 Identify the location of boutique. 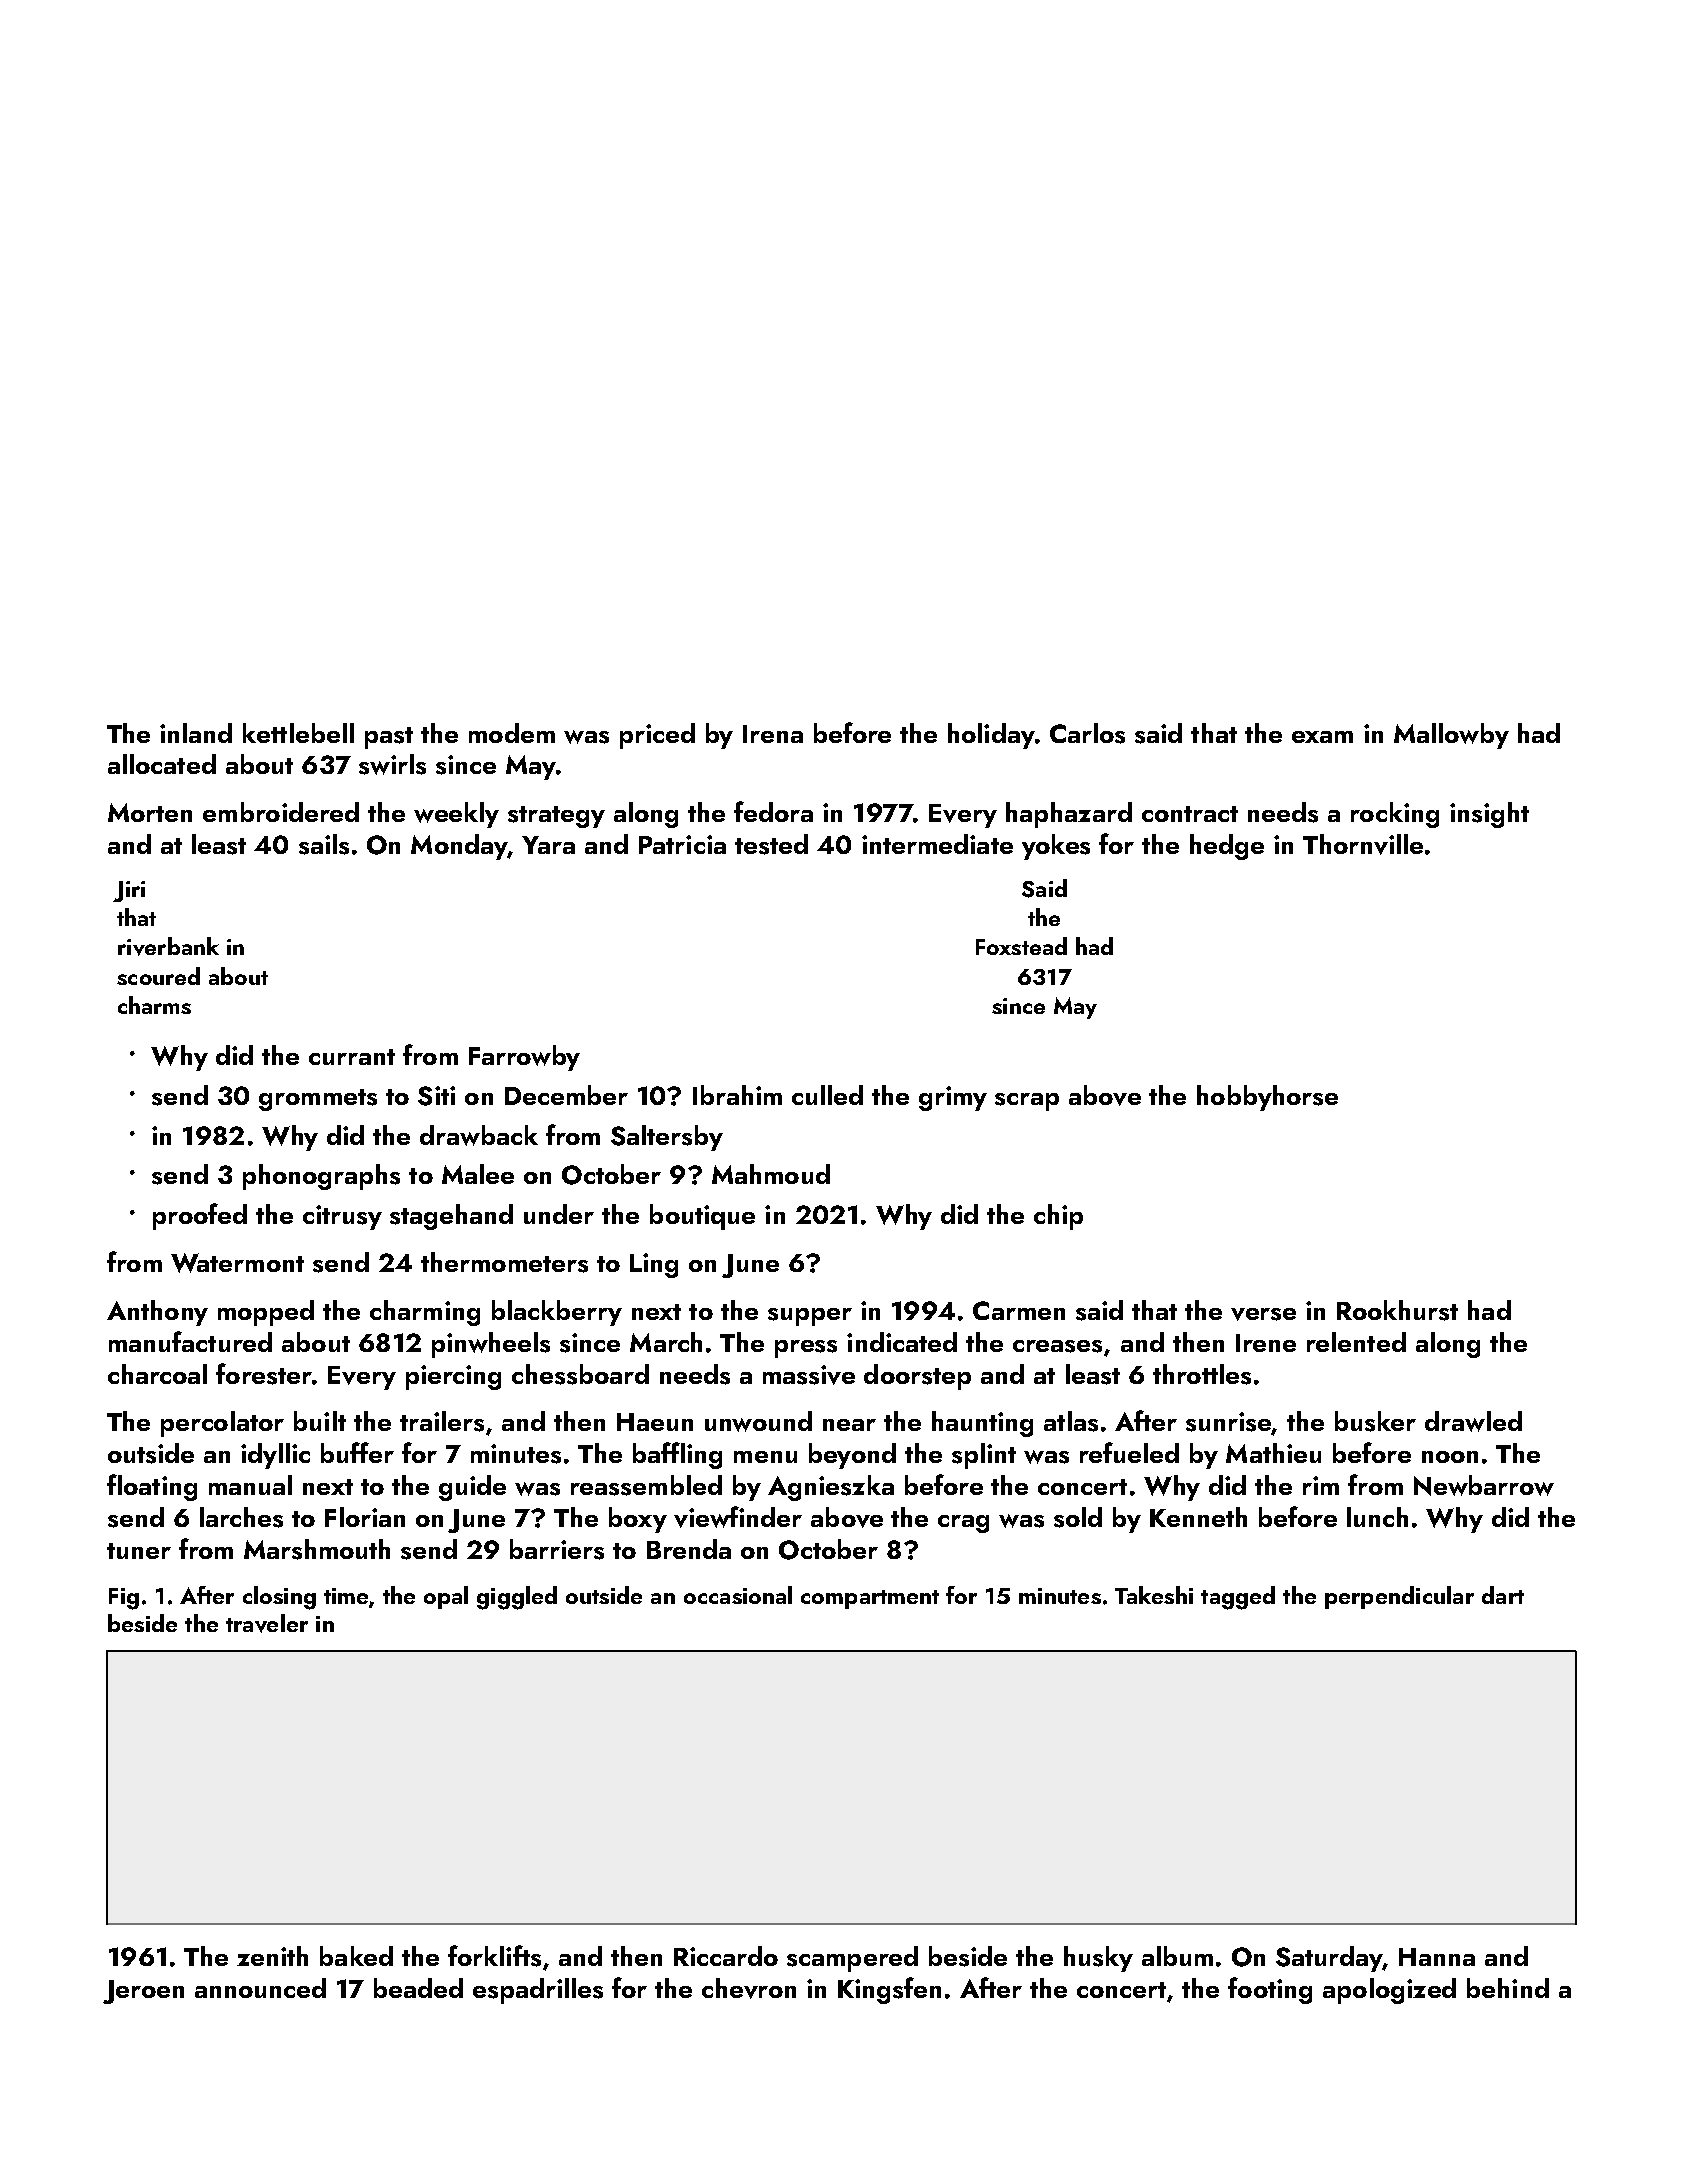
(702, 1217).
